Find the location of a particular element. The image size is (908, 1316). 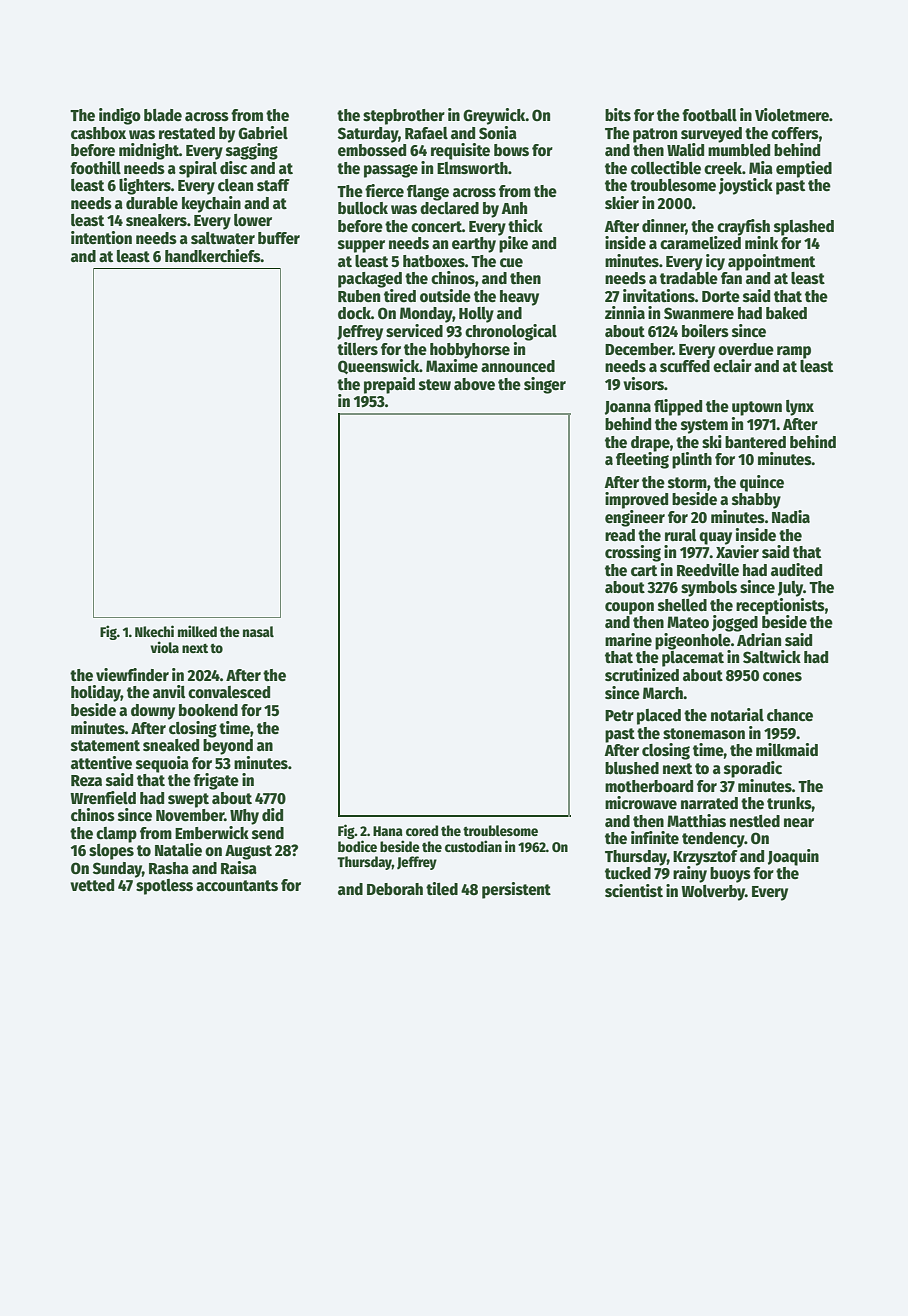

uptown is located at coordinates (757, 408).
